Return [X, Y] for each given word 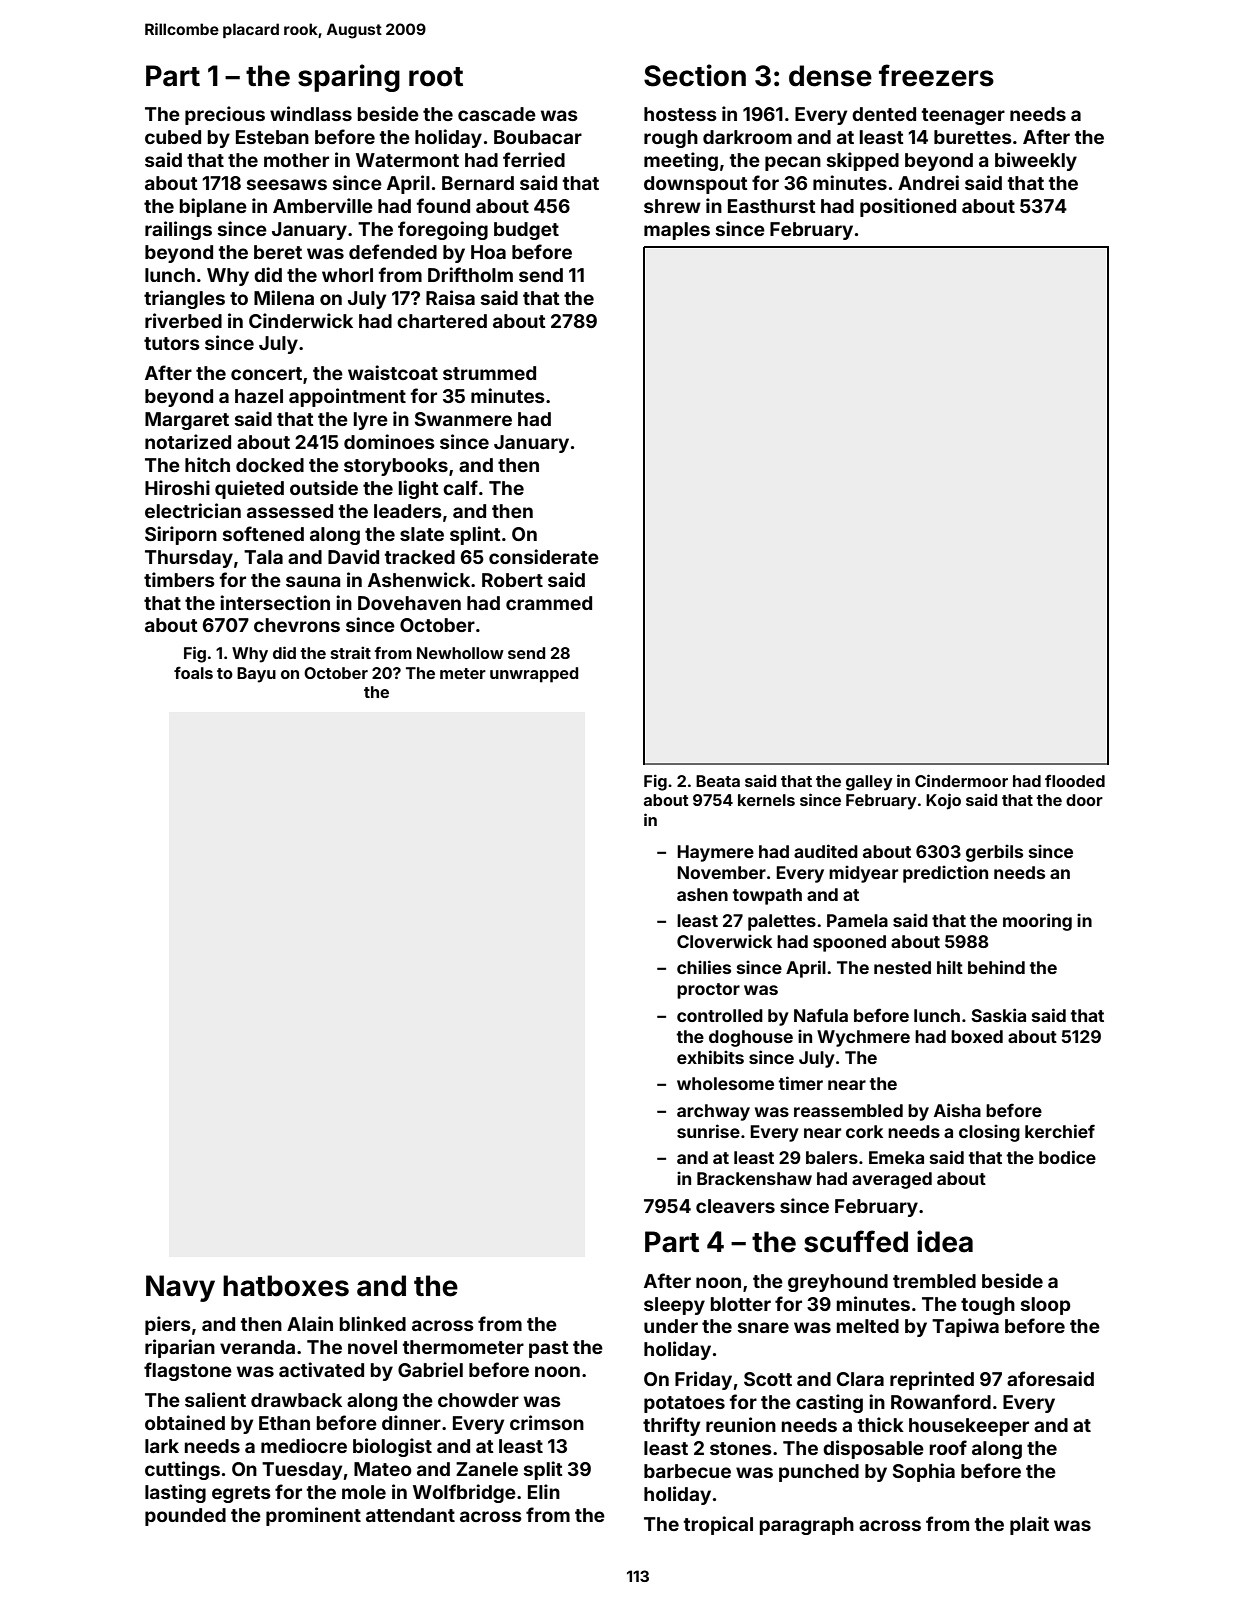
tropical [718, 1525]
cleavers [735, 1206]
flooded [1075, 780]
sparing [349, 78]
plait [1029, 1525]
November [721, 872]
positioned [908, 207]
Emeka [896, 1157]
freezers [936, 75]
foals [193, 673]
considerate [544, 556]
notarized [188, 441]
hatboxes [286, 1286]
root [436, 77]
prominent [313, 1516]
